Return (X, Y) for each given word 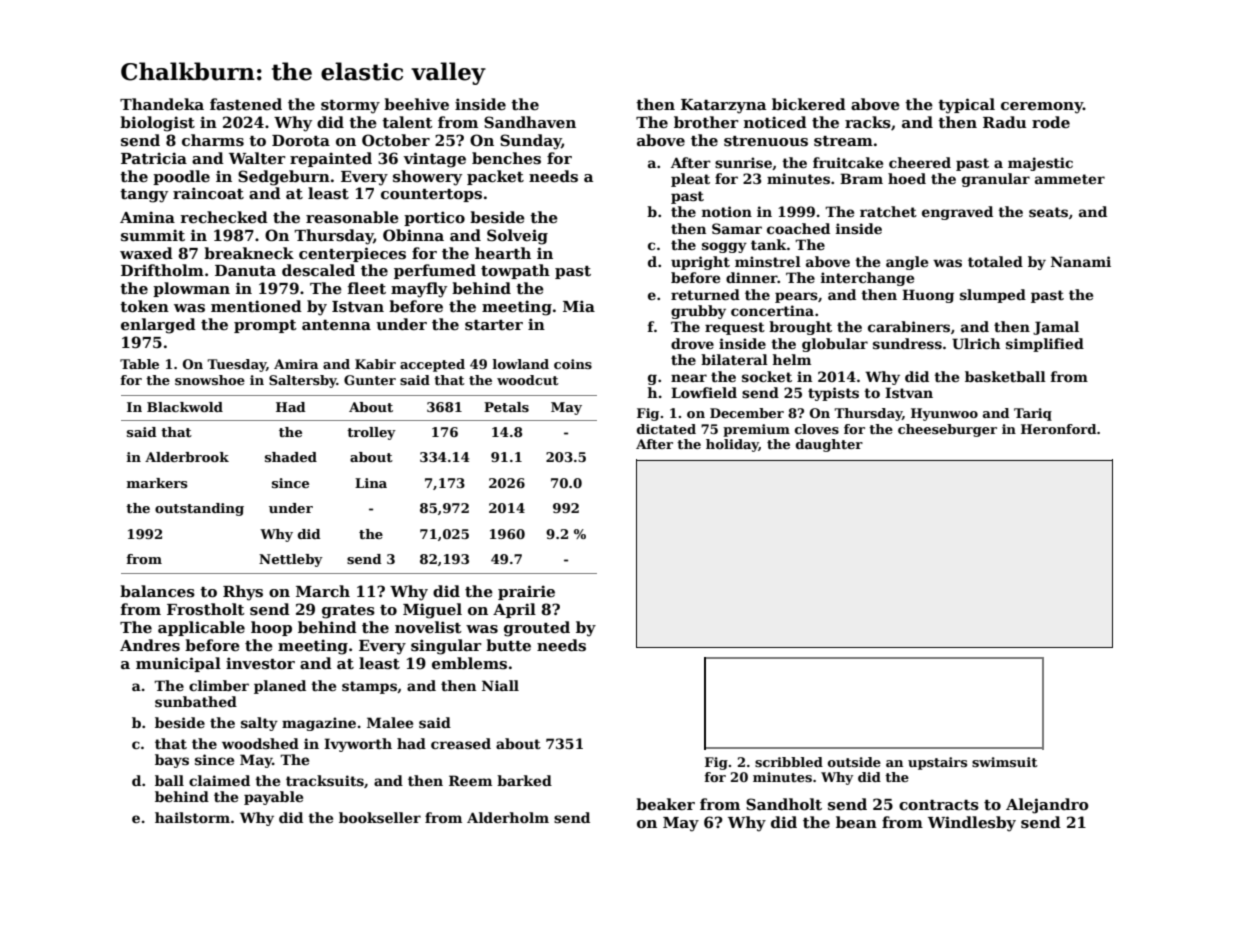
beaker (665, 804)
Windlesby (972, 824)
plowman (191, 289)
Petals (506, 407)
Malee (390, 722)
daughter (829, 445)
